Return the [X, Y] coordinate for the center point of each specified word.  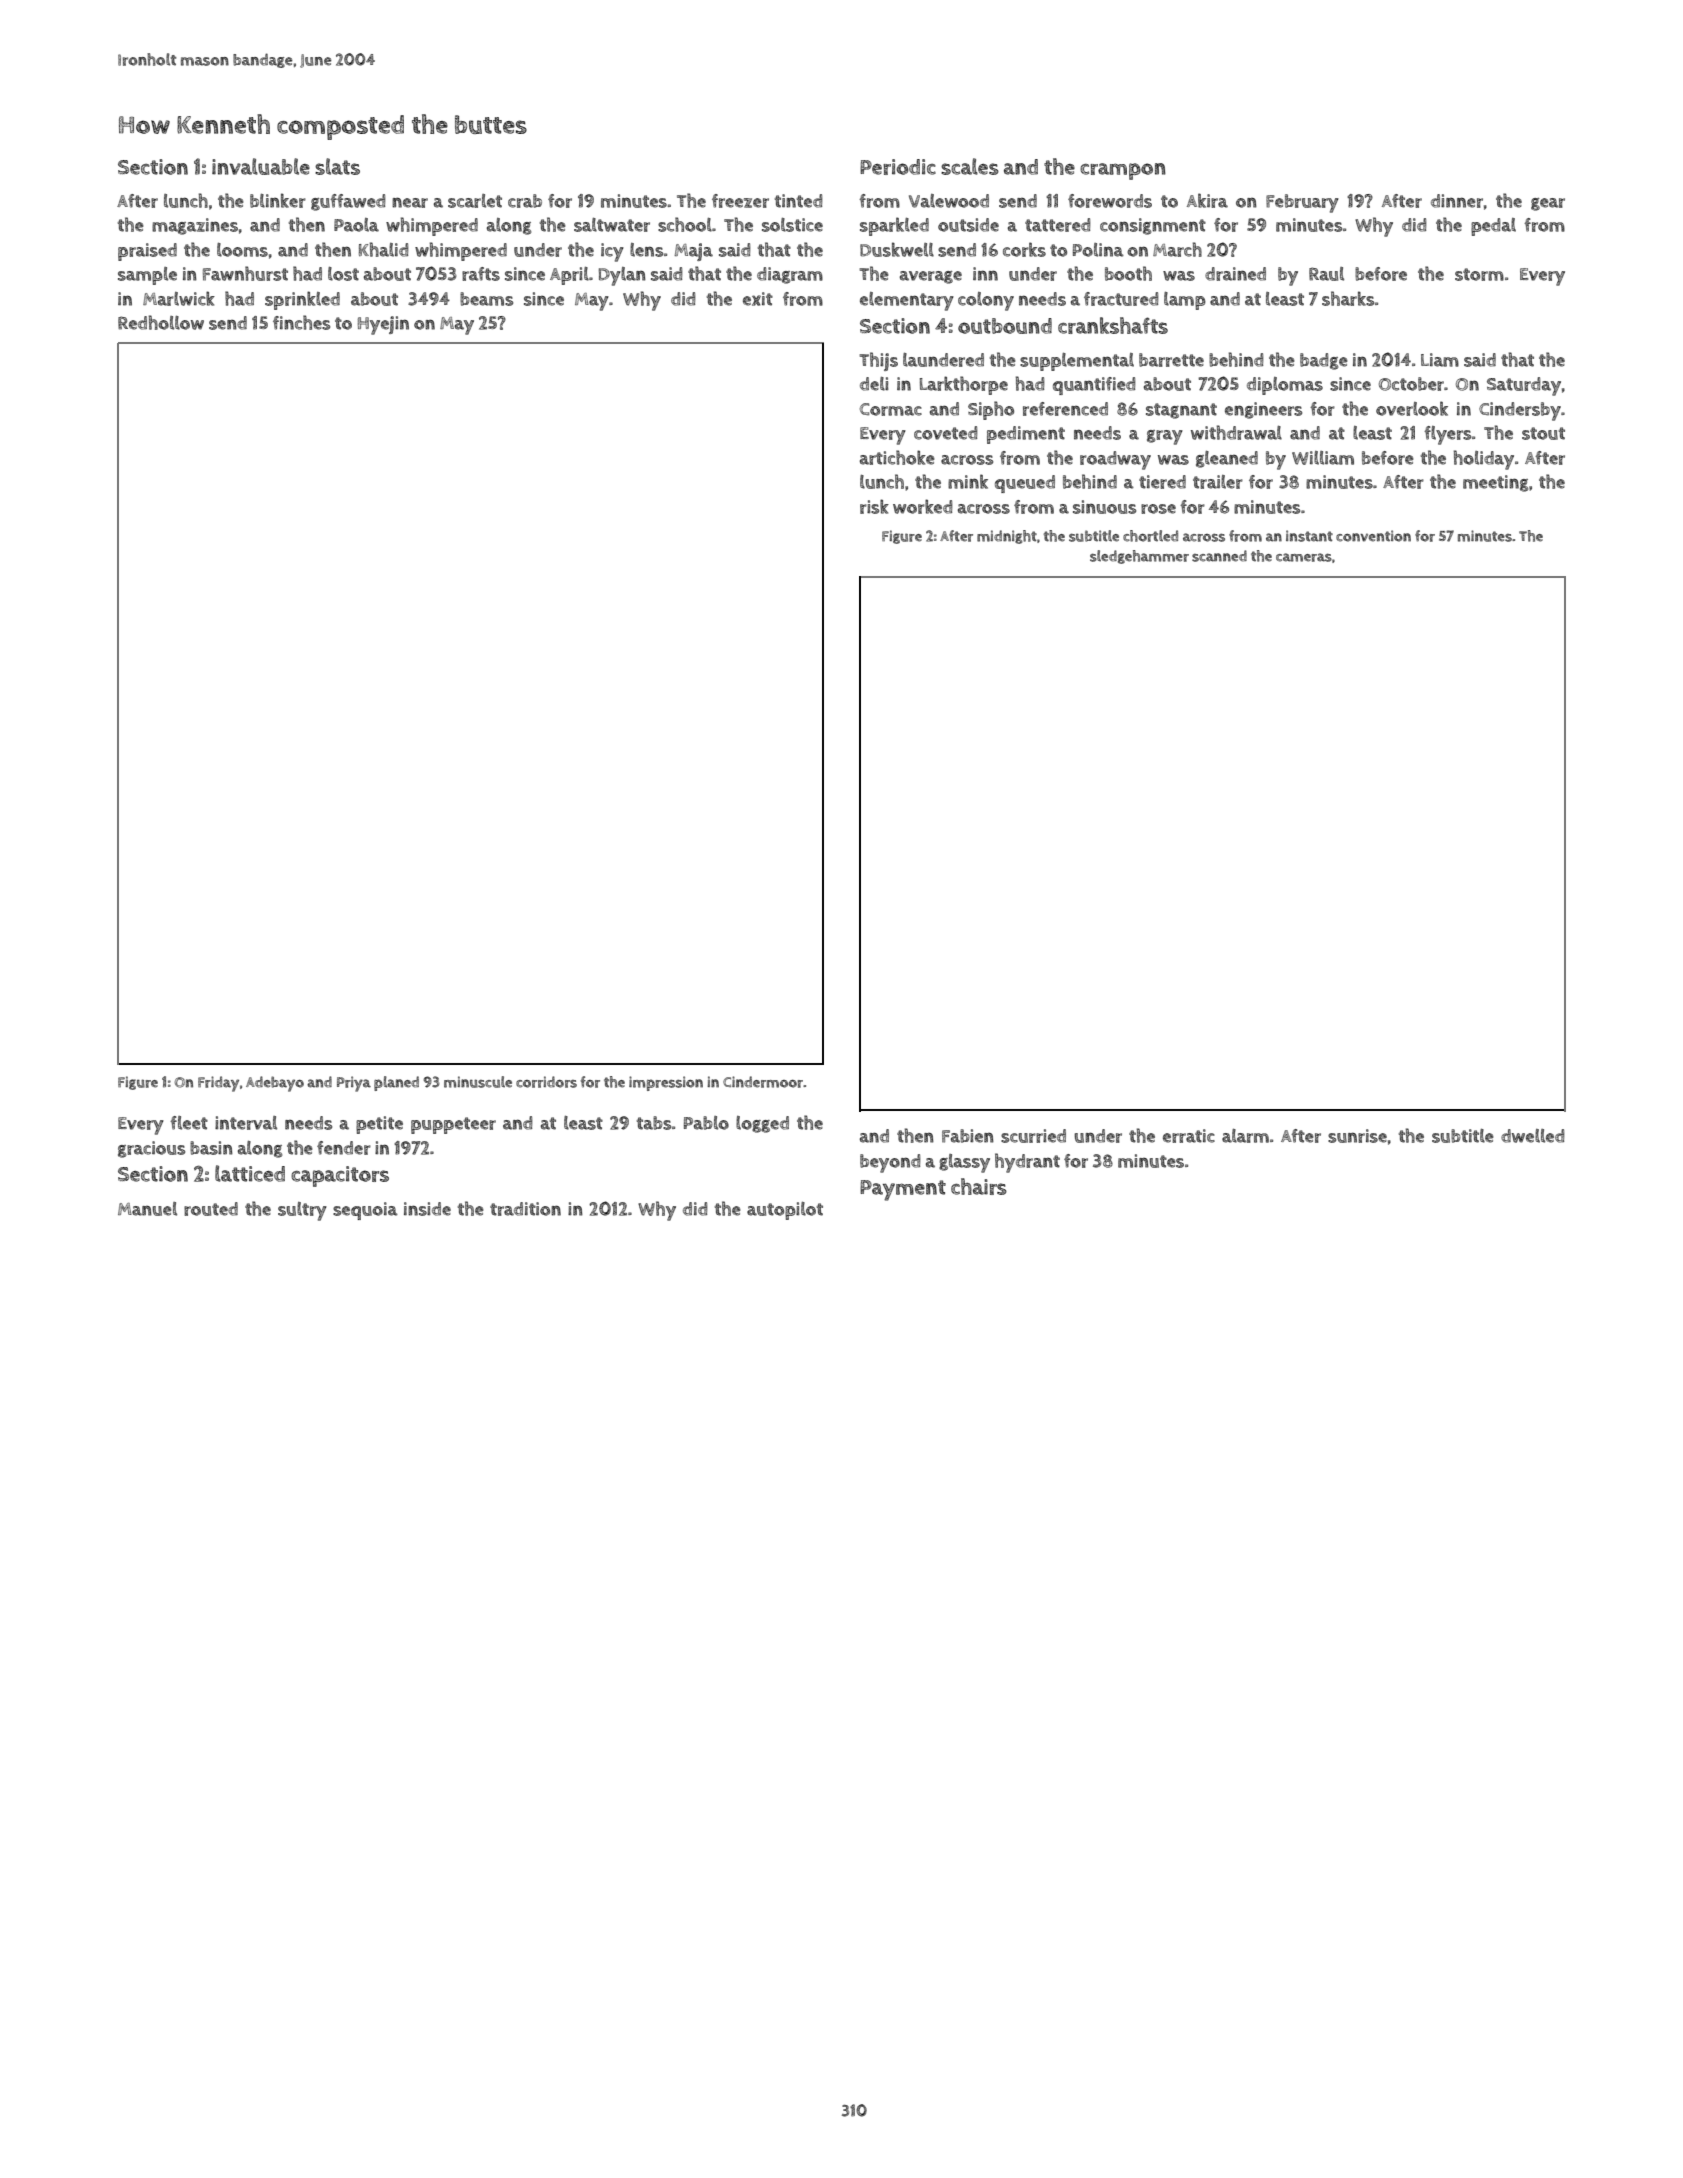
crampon [1123, 171]
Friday [218, 1084]
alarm [1245, 1136]
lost [343, 274]
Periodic [898, 167]
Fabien [968, 1136]
